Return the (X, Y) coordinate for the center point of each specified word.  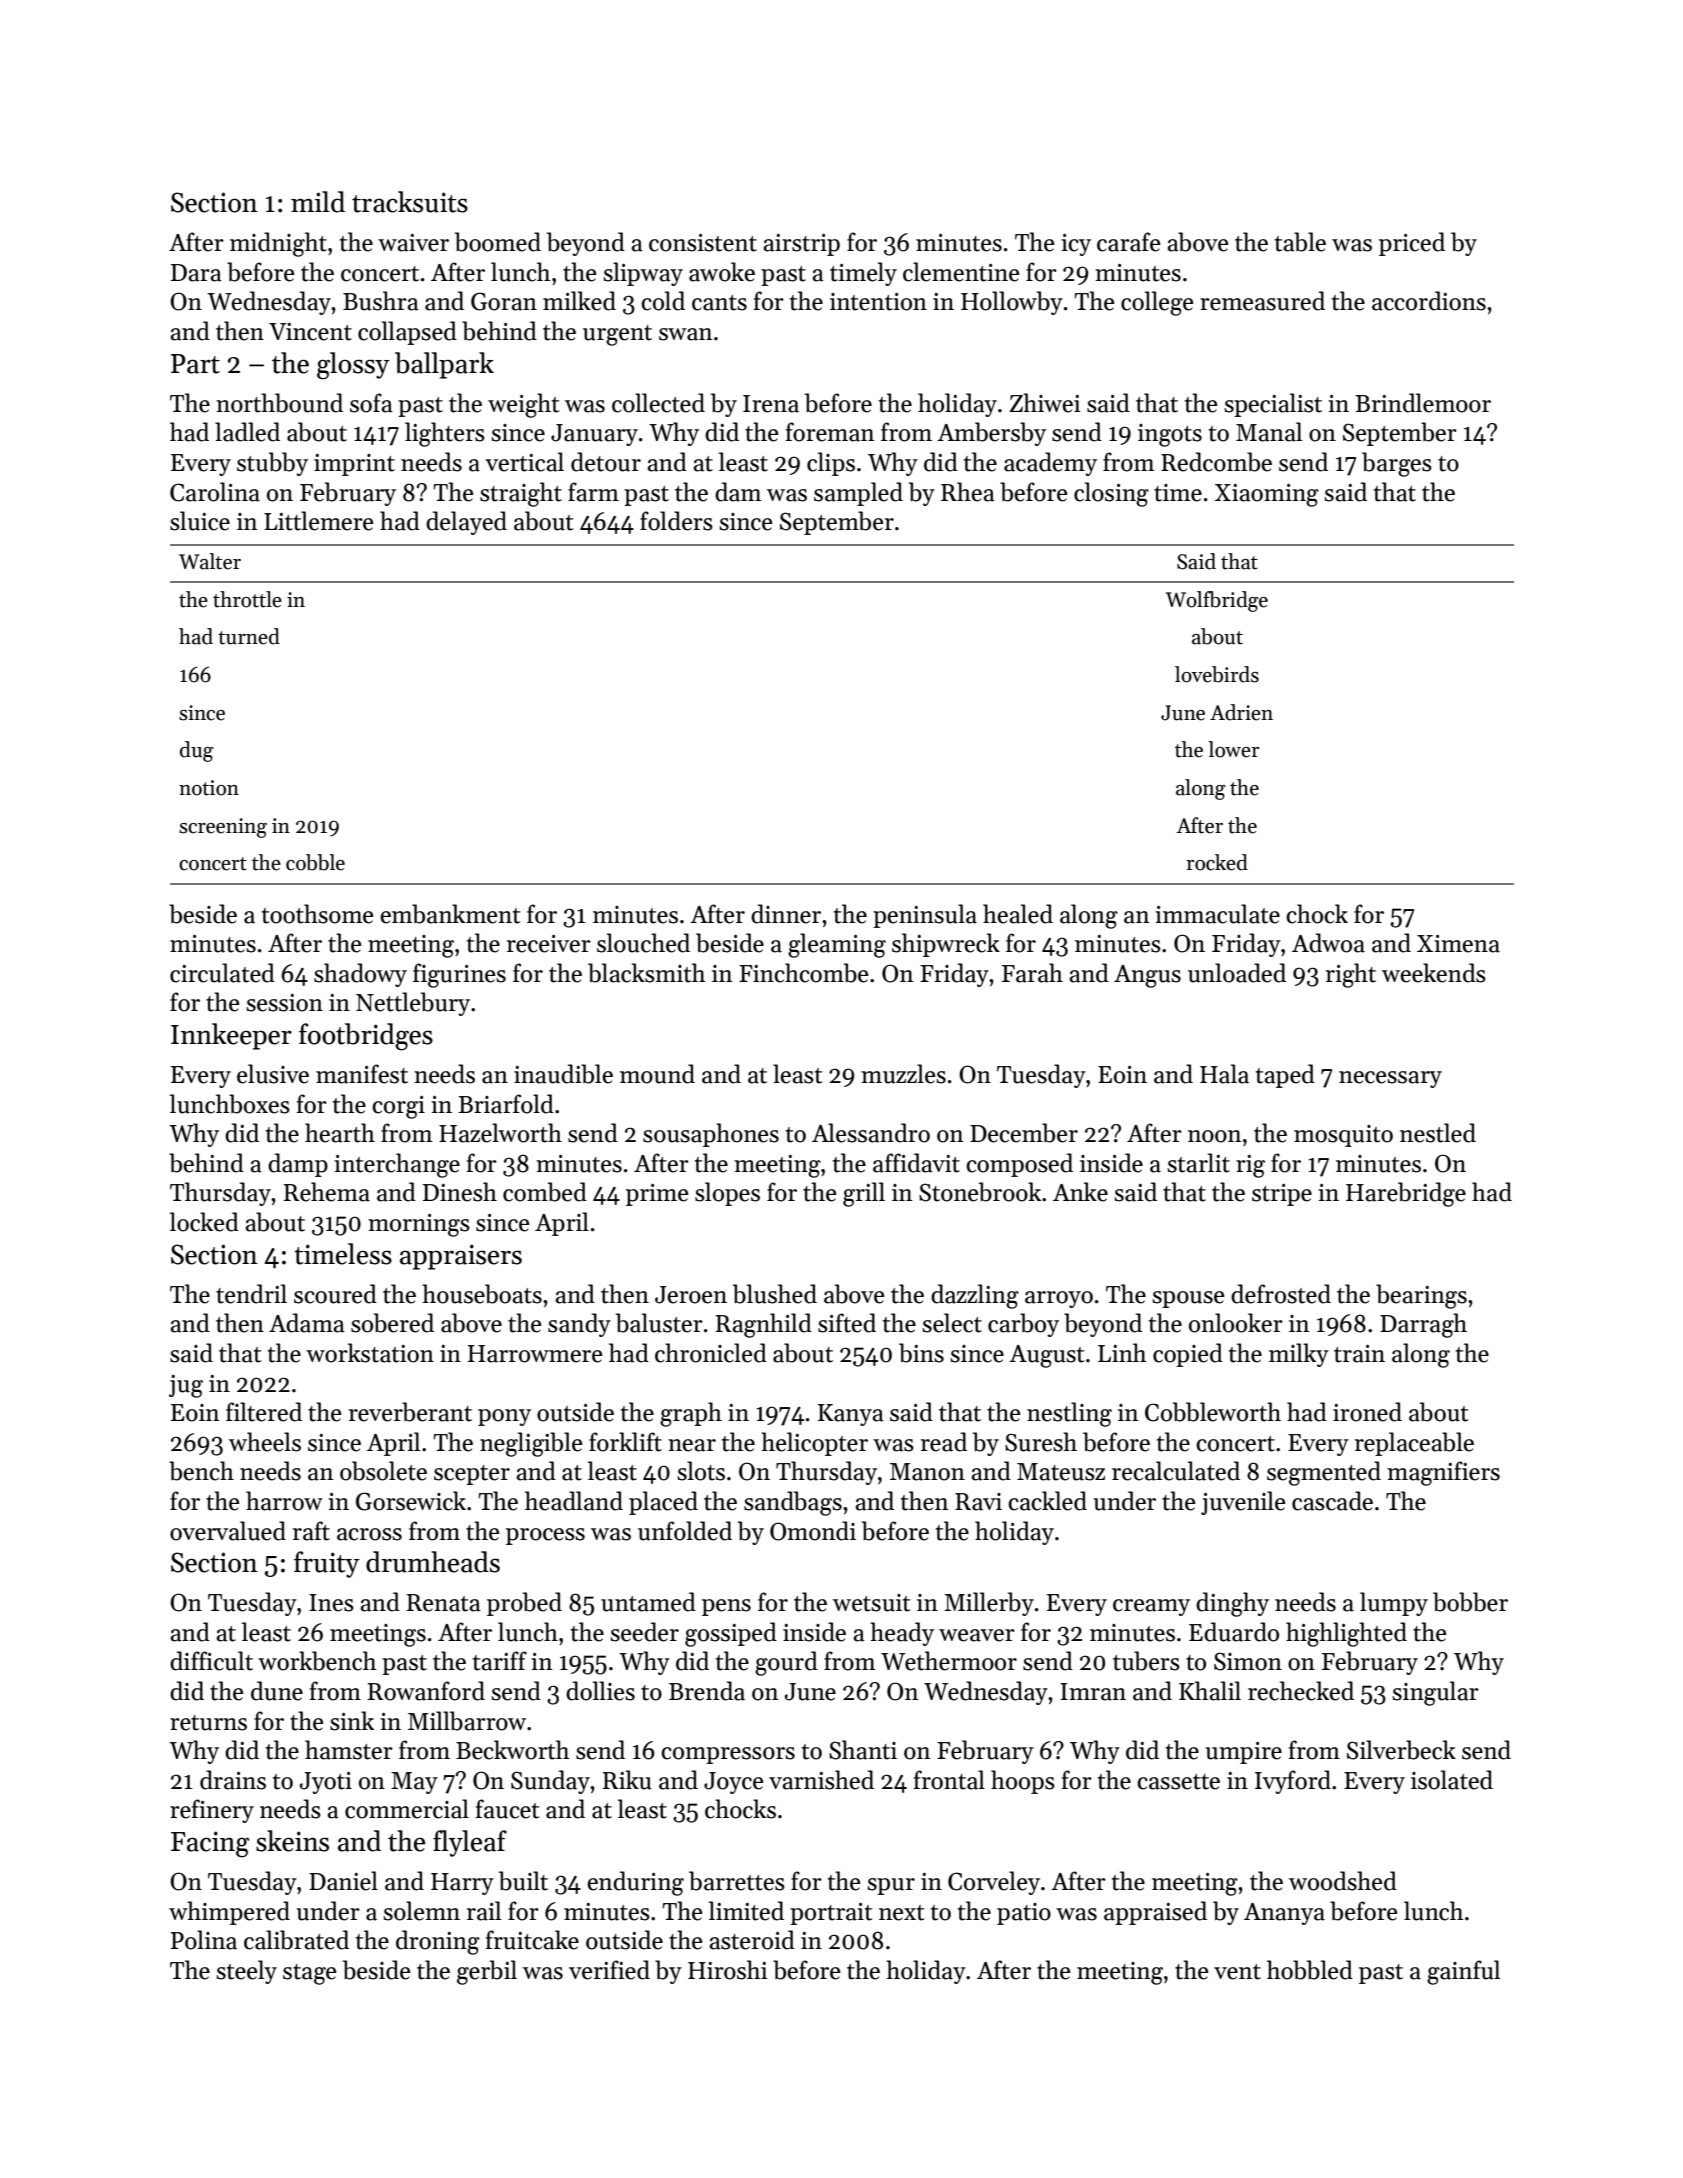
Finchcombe (803, 973)
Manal (1269, 432)
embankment (450, 914)
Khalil (1210, 1691)
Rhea (968, 492)
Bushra (381, 301)
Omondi (813, 1531)
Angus (1147, 976)
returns (208, 1723)
